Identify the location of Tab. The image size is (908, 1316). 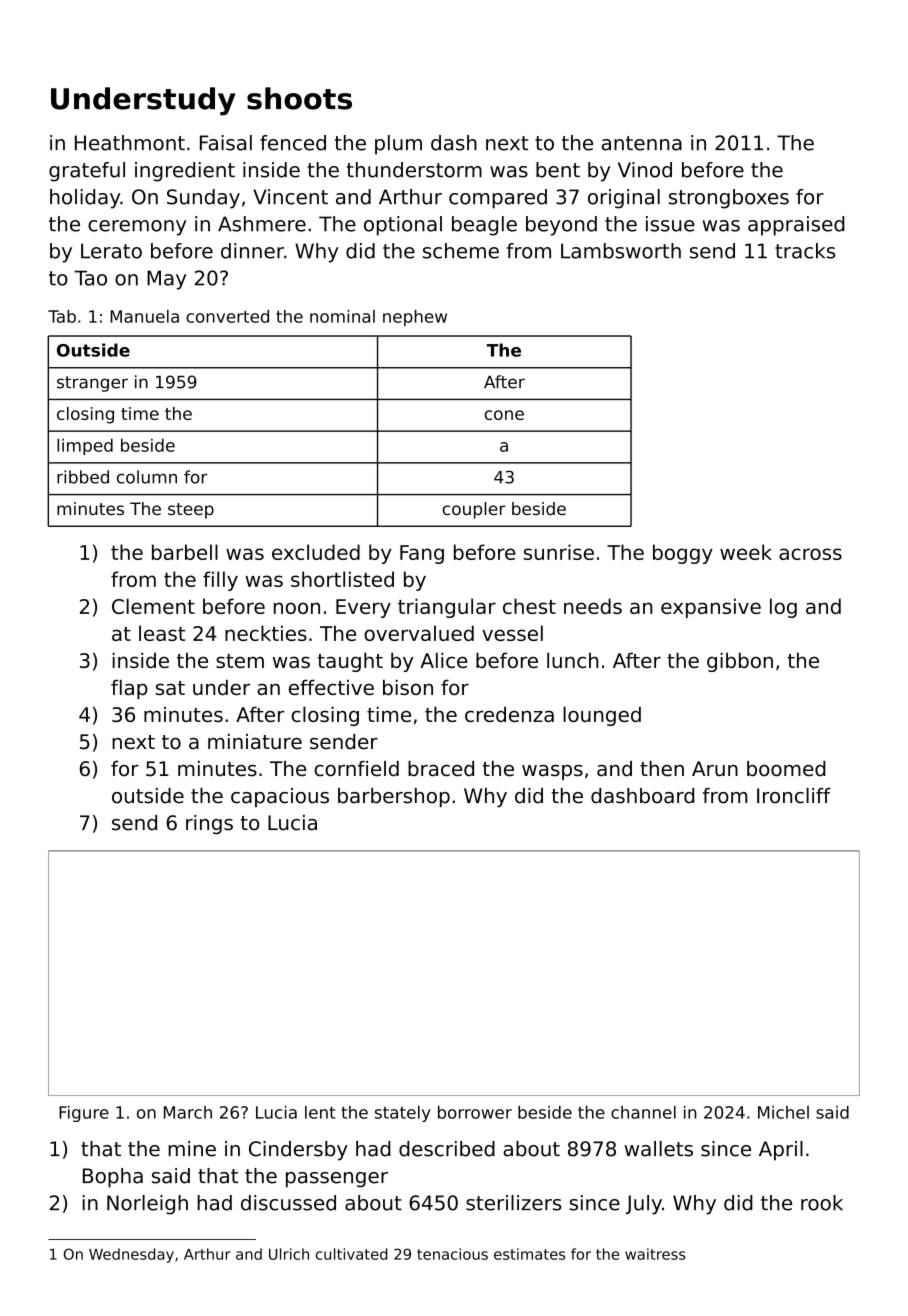
(62, 316).
